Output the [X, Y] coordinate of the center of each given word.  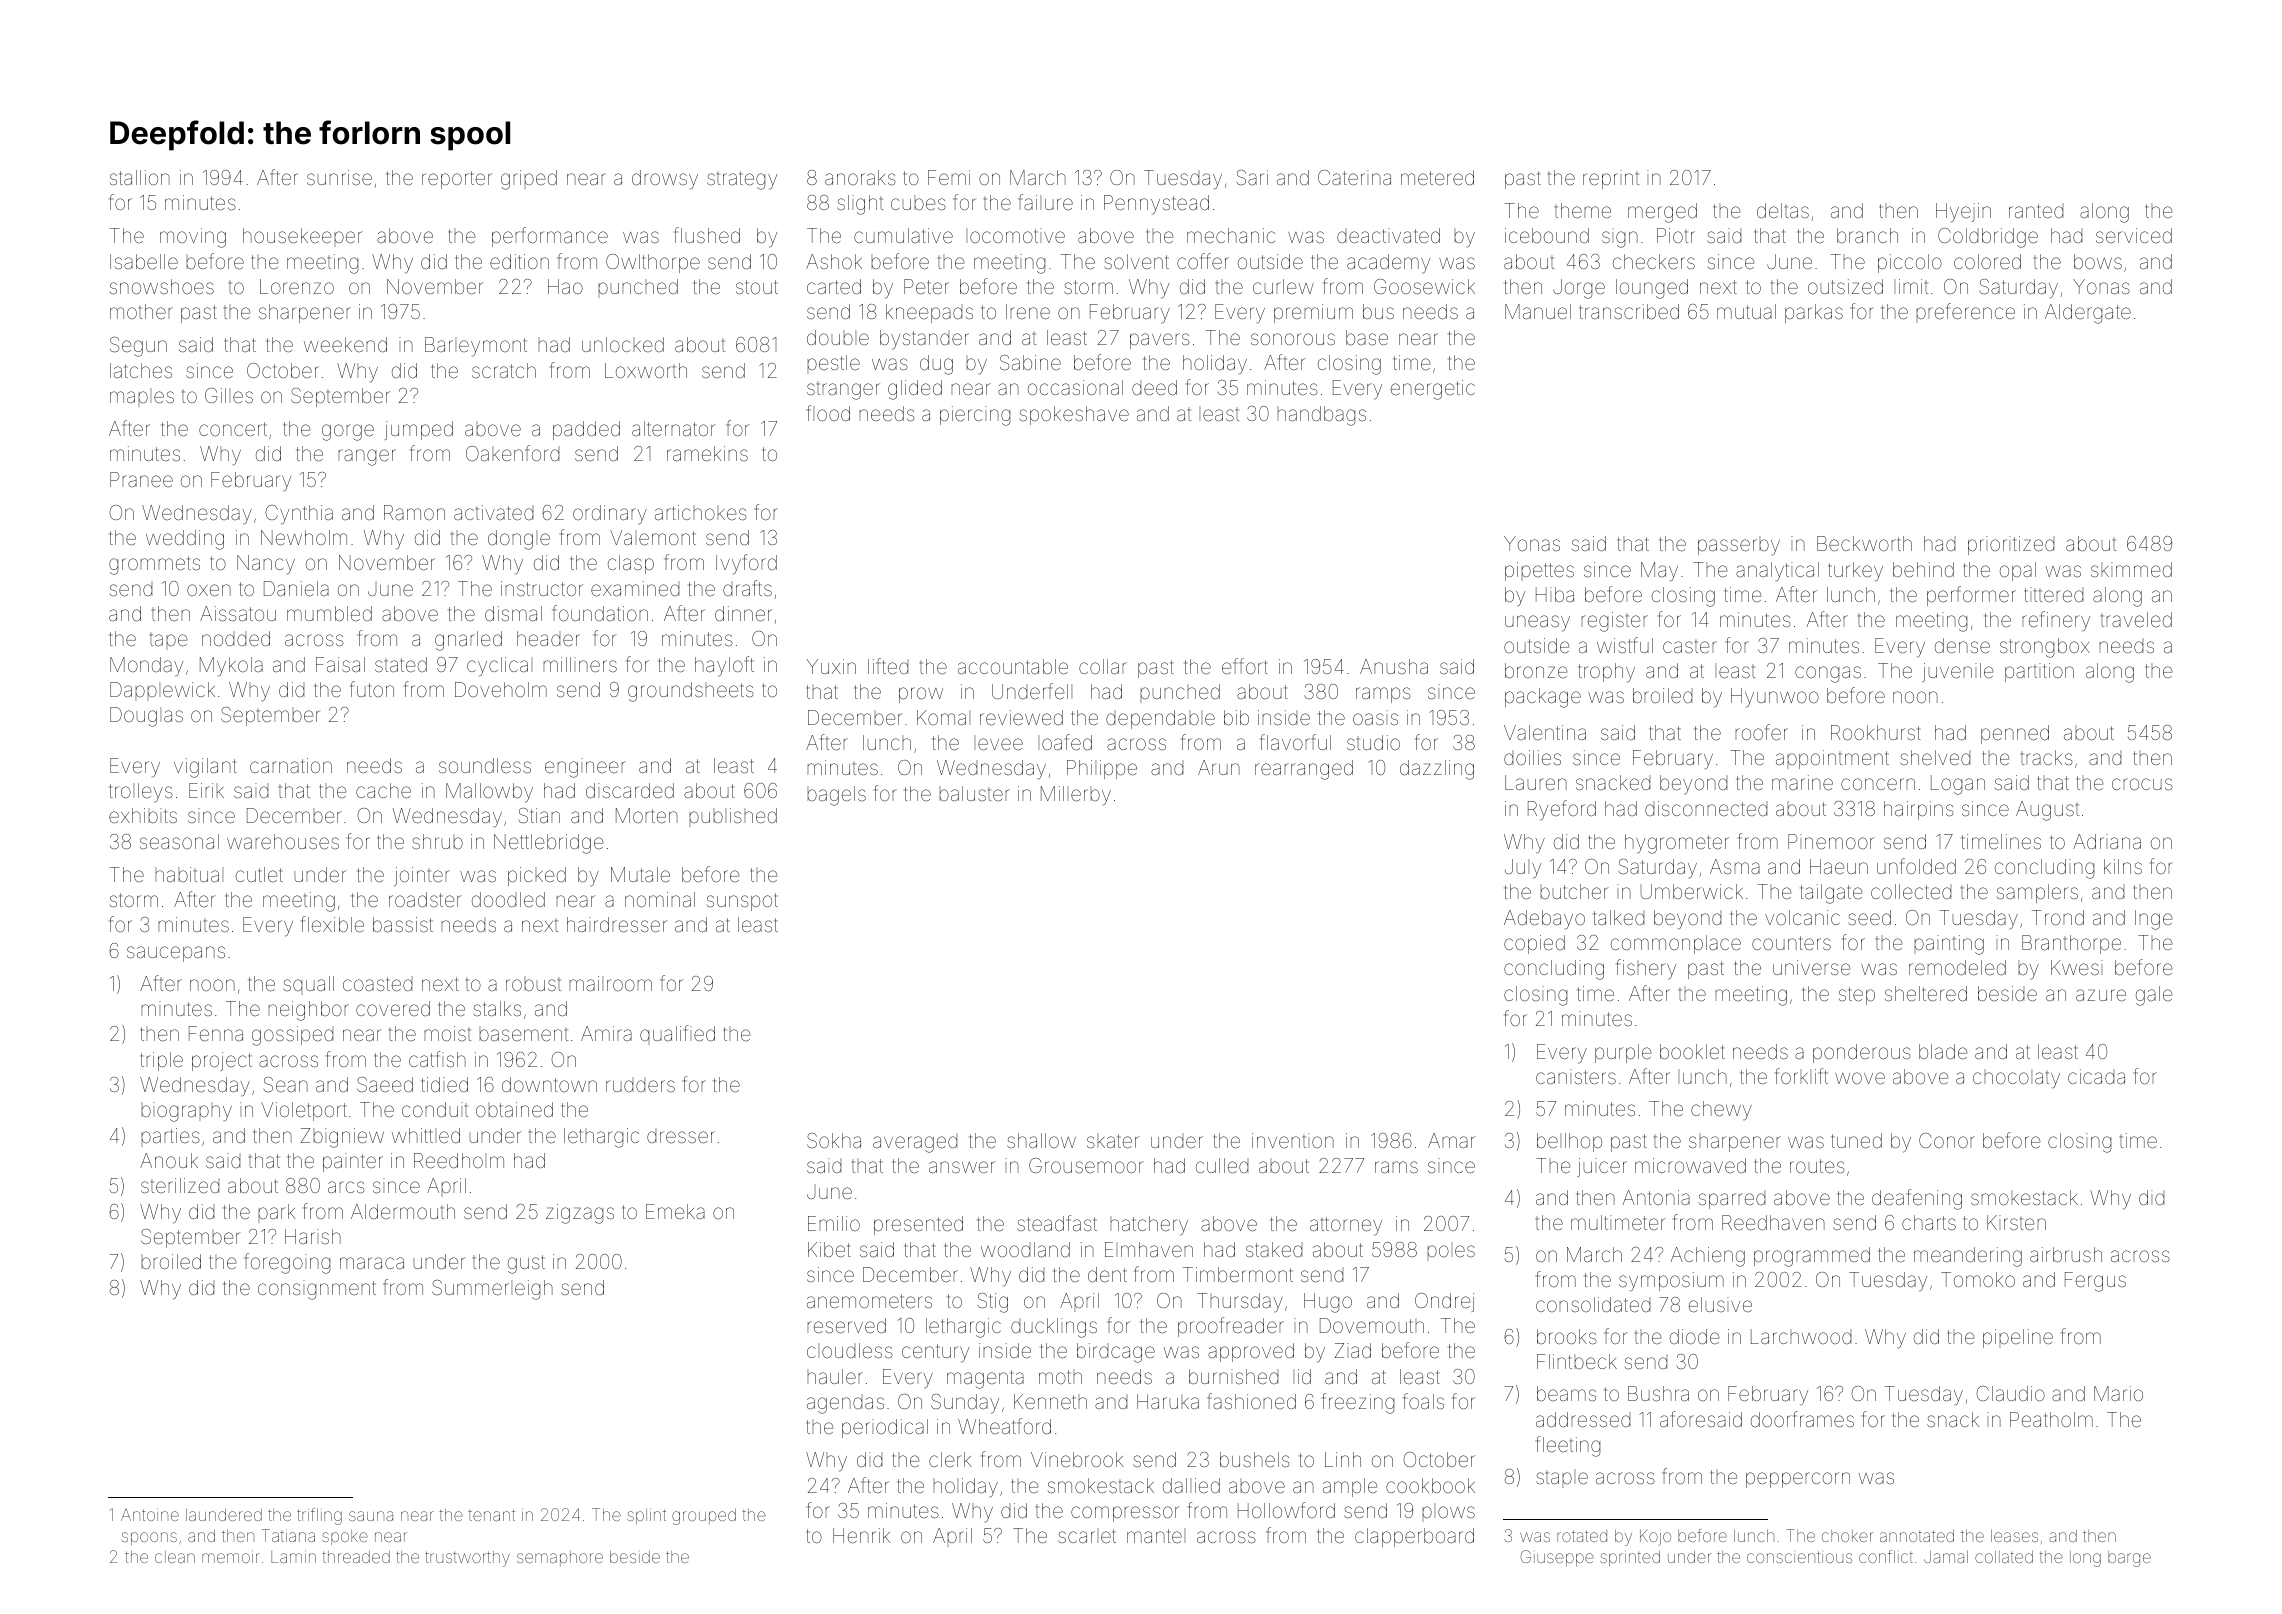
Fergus [2095, 1282]
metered [1437, 177]
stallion [140, 177]
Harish [313, 1236]
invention [1293, 1140]
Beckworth [1864, 543]
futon [372, 689]
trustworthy [467, 1559]
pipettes [1539, 571]
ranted [2036, 211]
